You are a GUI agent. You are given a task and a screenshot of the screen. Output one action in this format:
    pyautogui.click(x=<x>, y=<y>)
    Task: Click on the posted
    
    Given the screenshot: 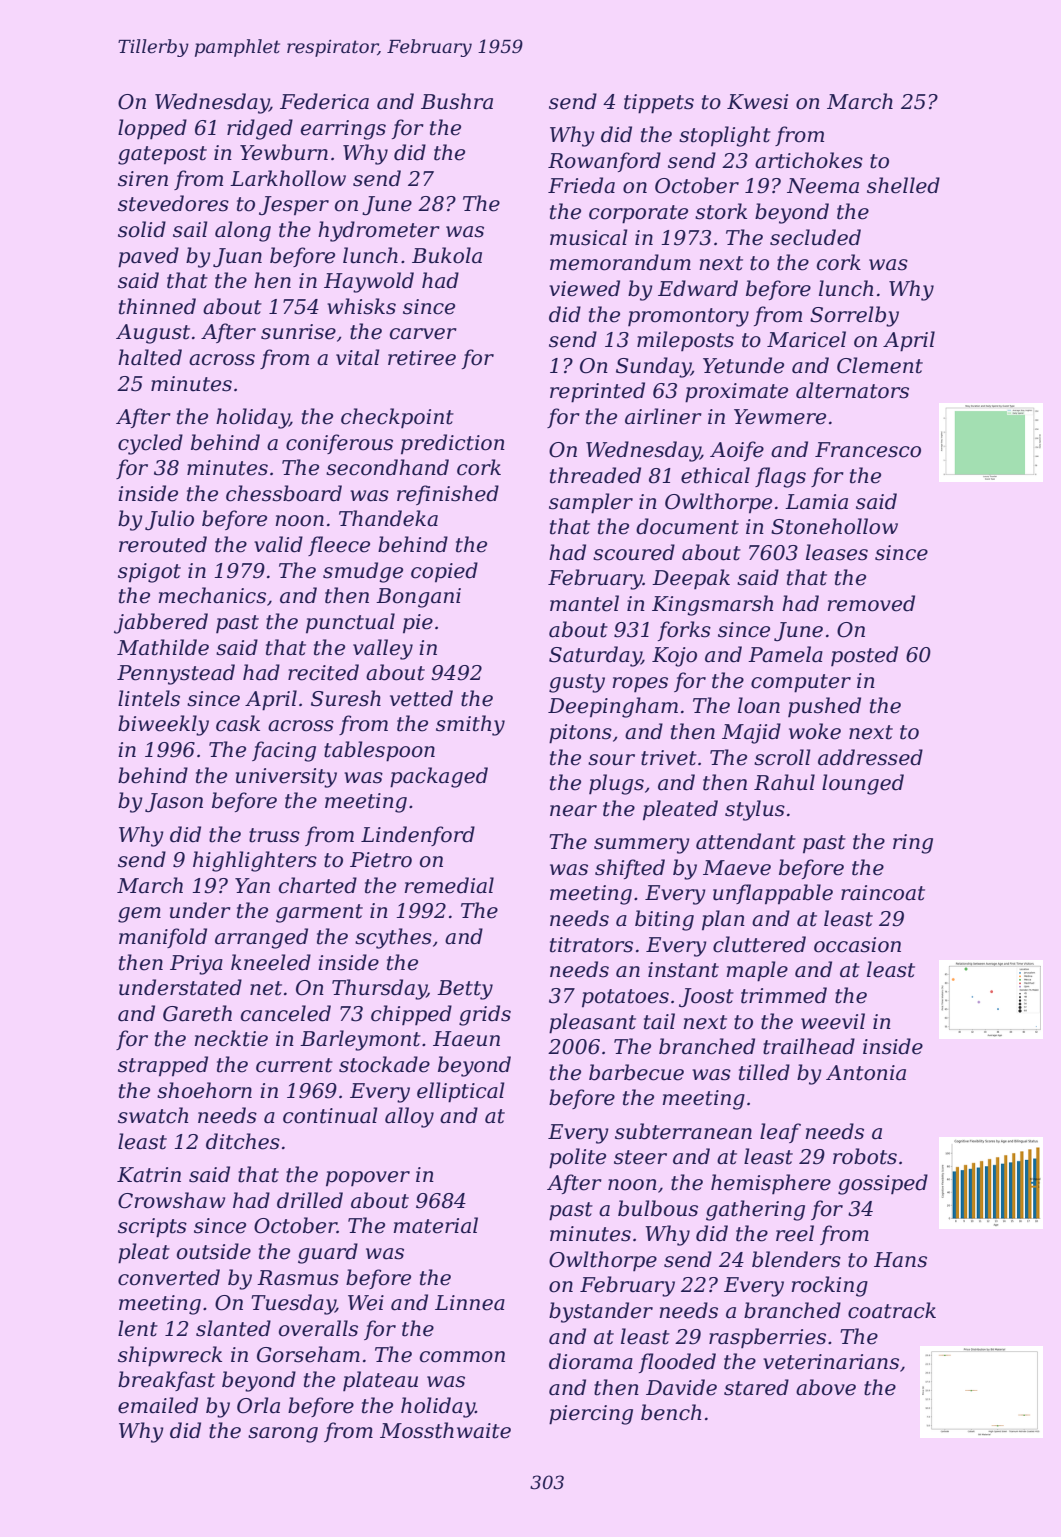 What is the action you would take?
    pyautogui.click(x=864, y=656)
